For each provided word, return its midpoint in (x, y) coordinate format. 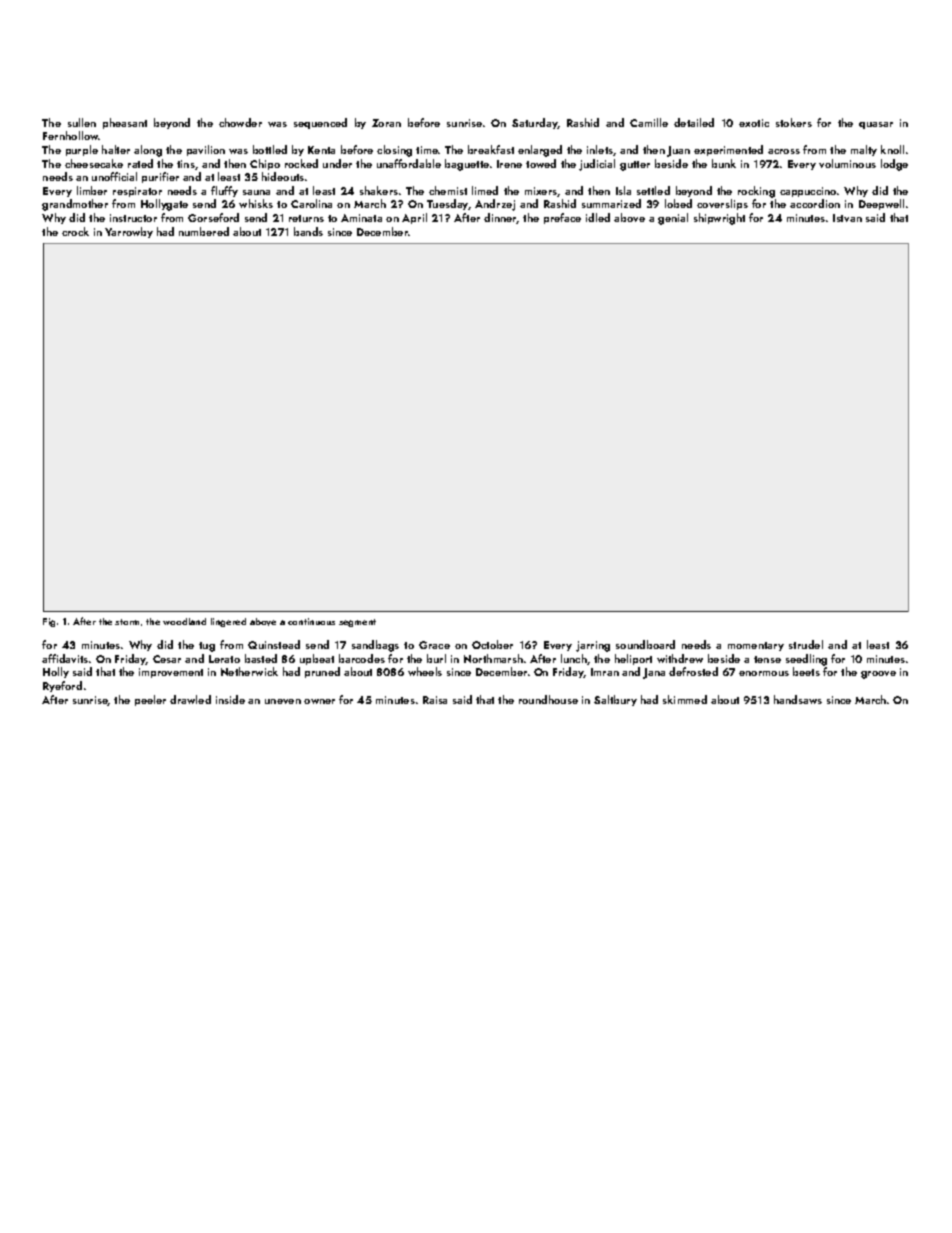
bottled (270, 149)
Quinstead (274, 644)
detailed (694, 122)
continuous (311, 621)
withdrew (680, 658)
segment (357, 623)
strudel (806, 644)
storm (127, 622)
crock (75, 231)
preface (562, 218)
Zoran (386, 123)
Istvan (847, 218)
